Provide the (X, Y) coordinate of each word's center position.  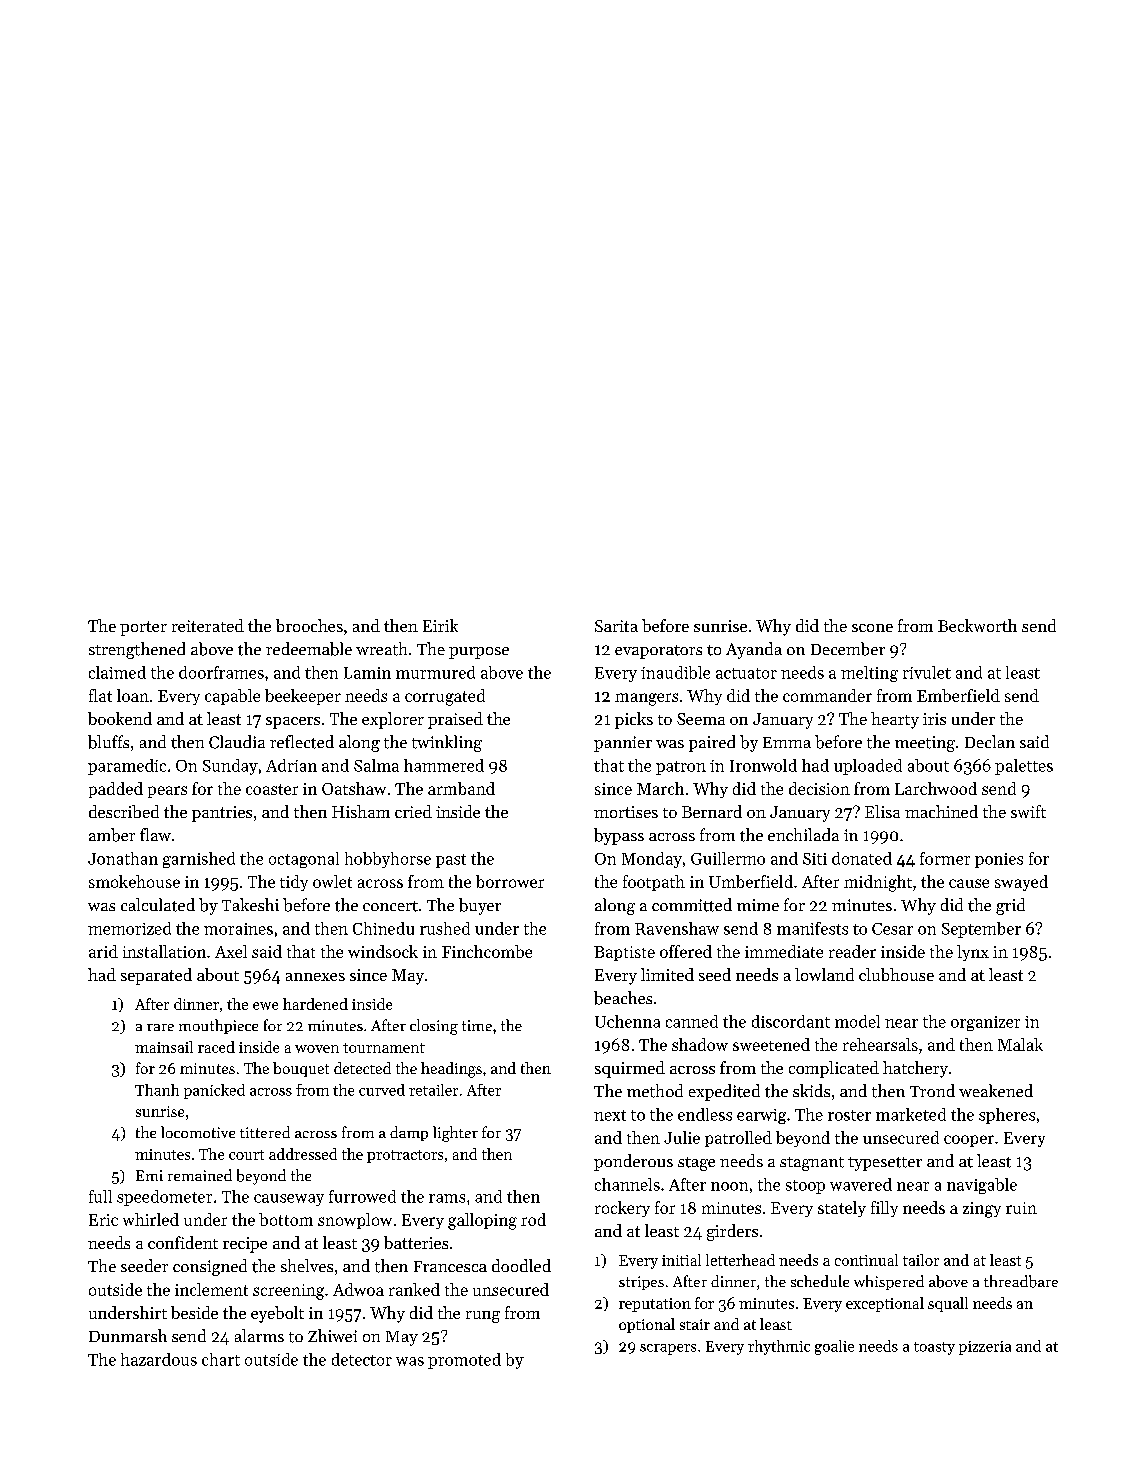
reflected (302, 742)
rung (483, 1317)
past (451, 861)
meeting (925, 744)
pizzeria (985, 1348)
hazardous (159, 1359)
